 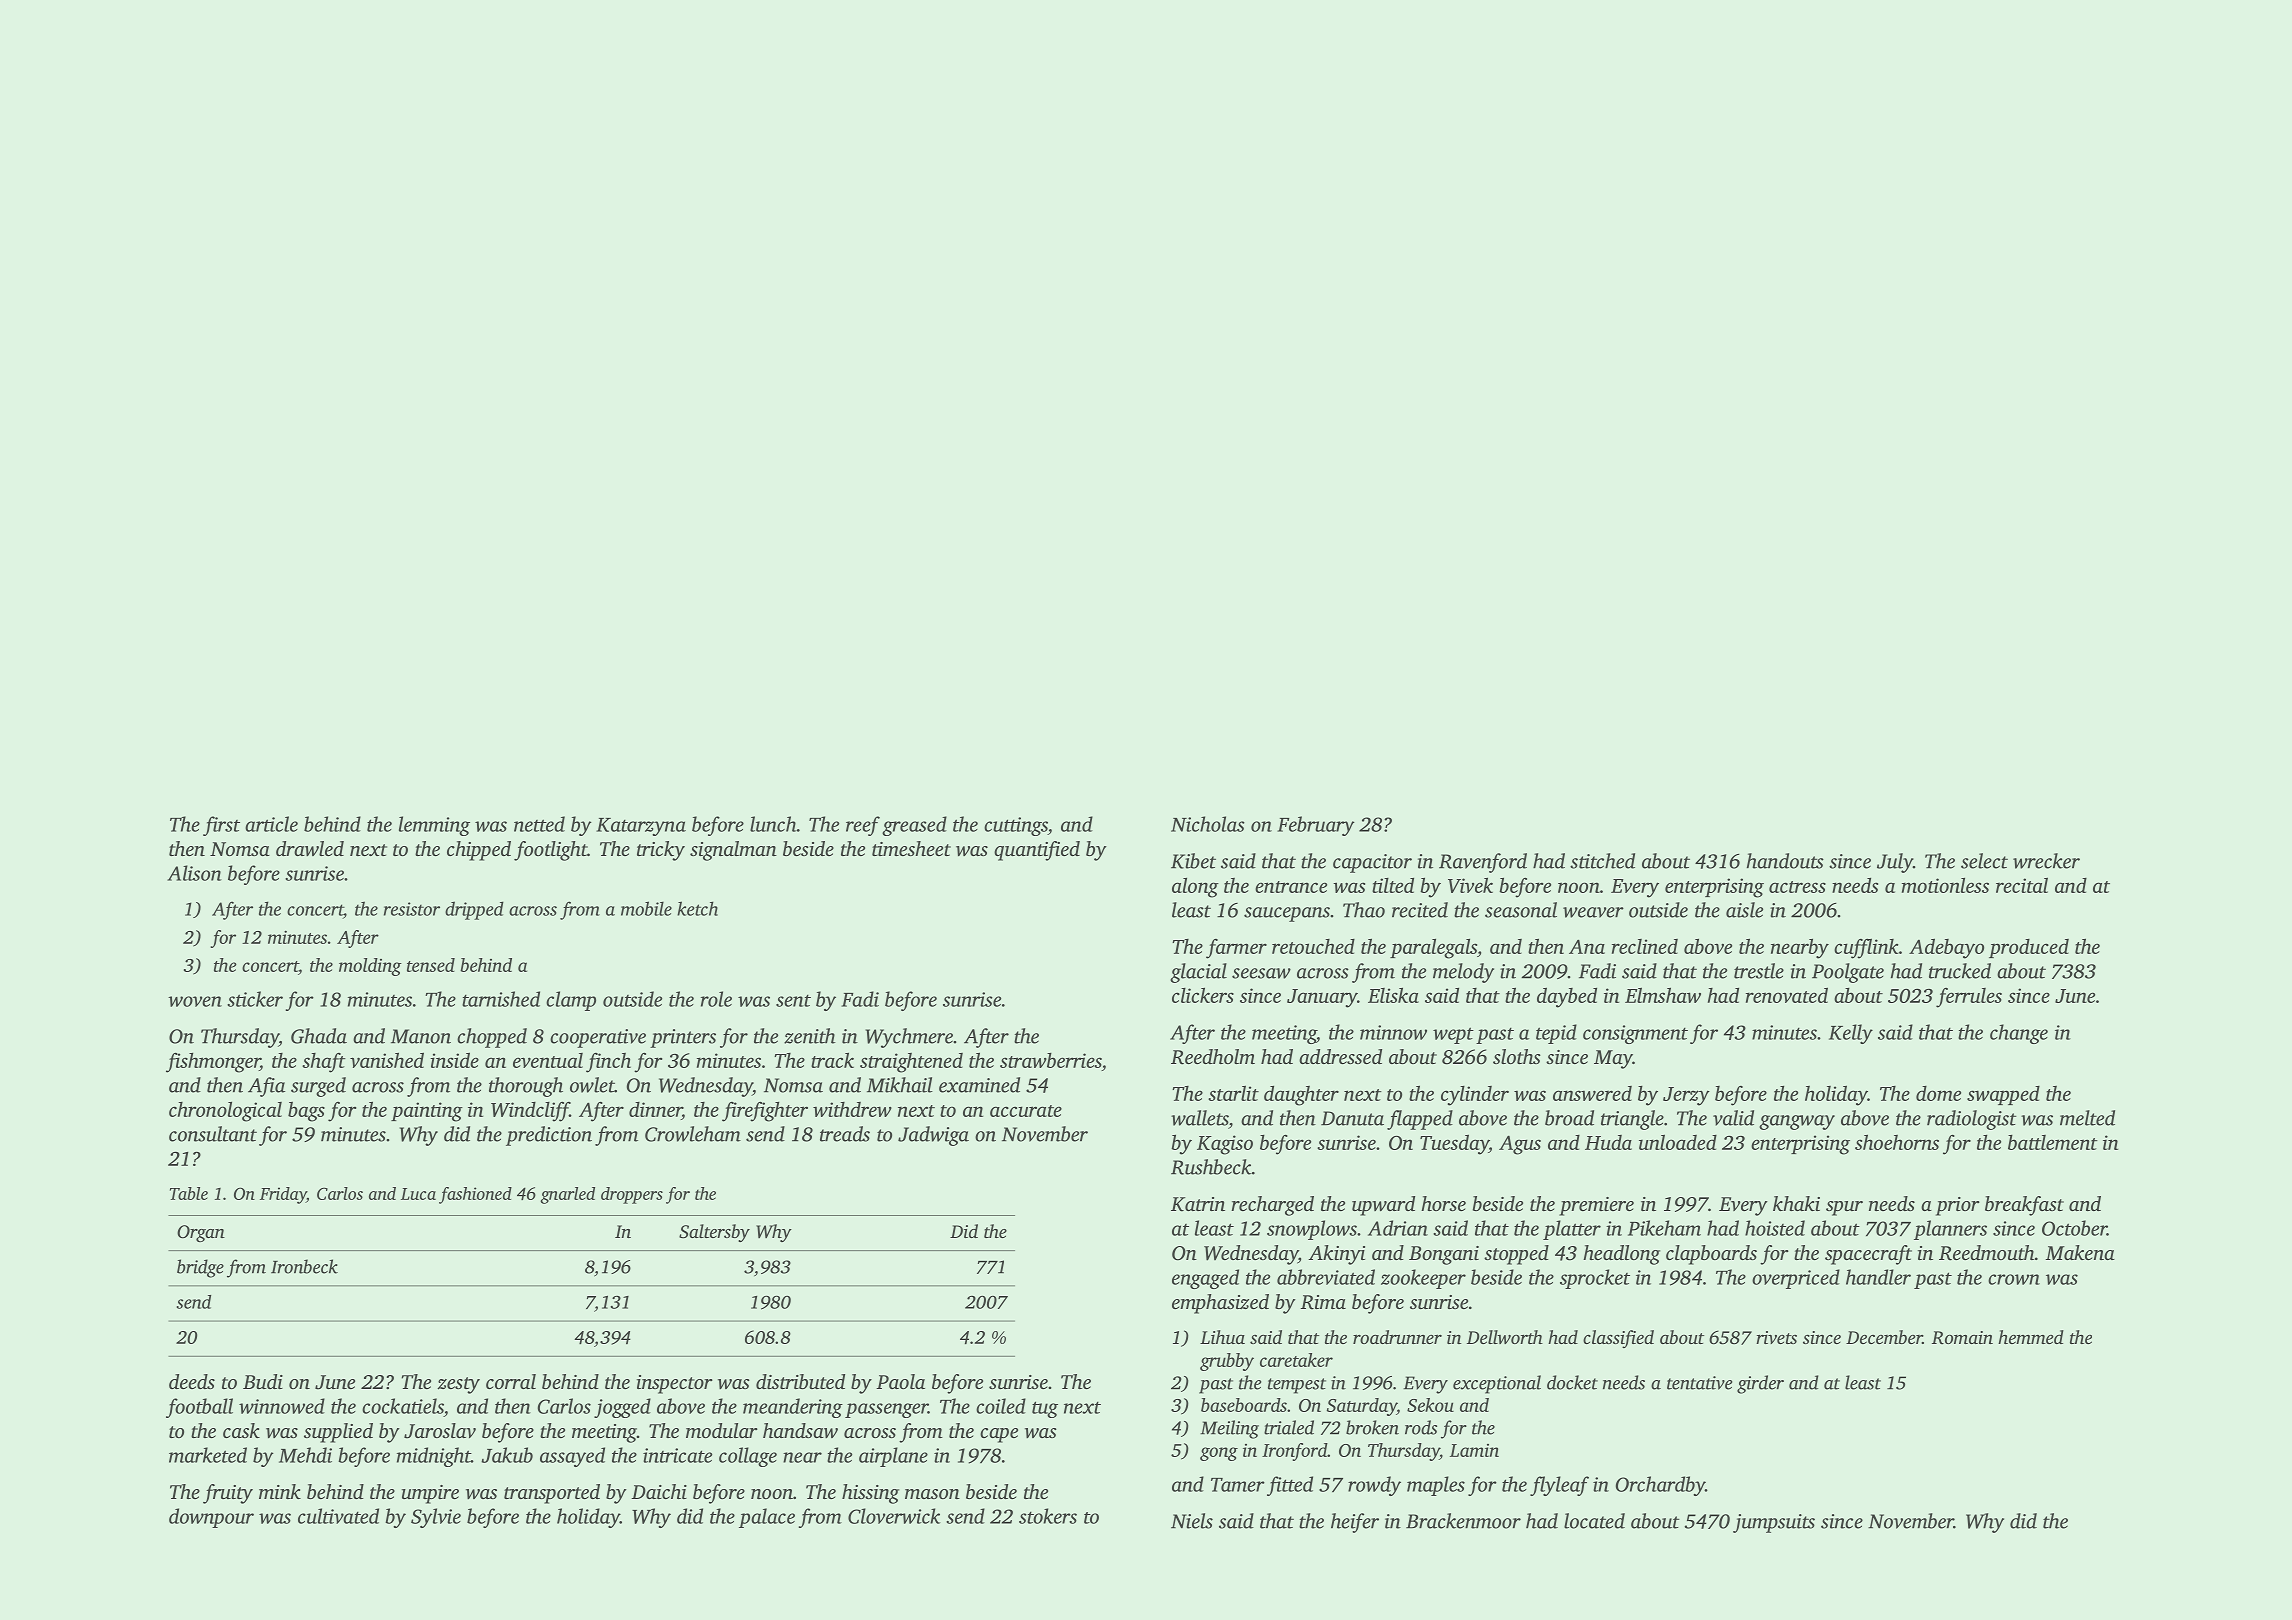 I want to click on woven, so click(x=195, y=1001).
